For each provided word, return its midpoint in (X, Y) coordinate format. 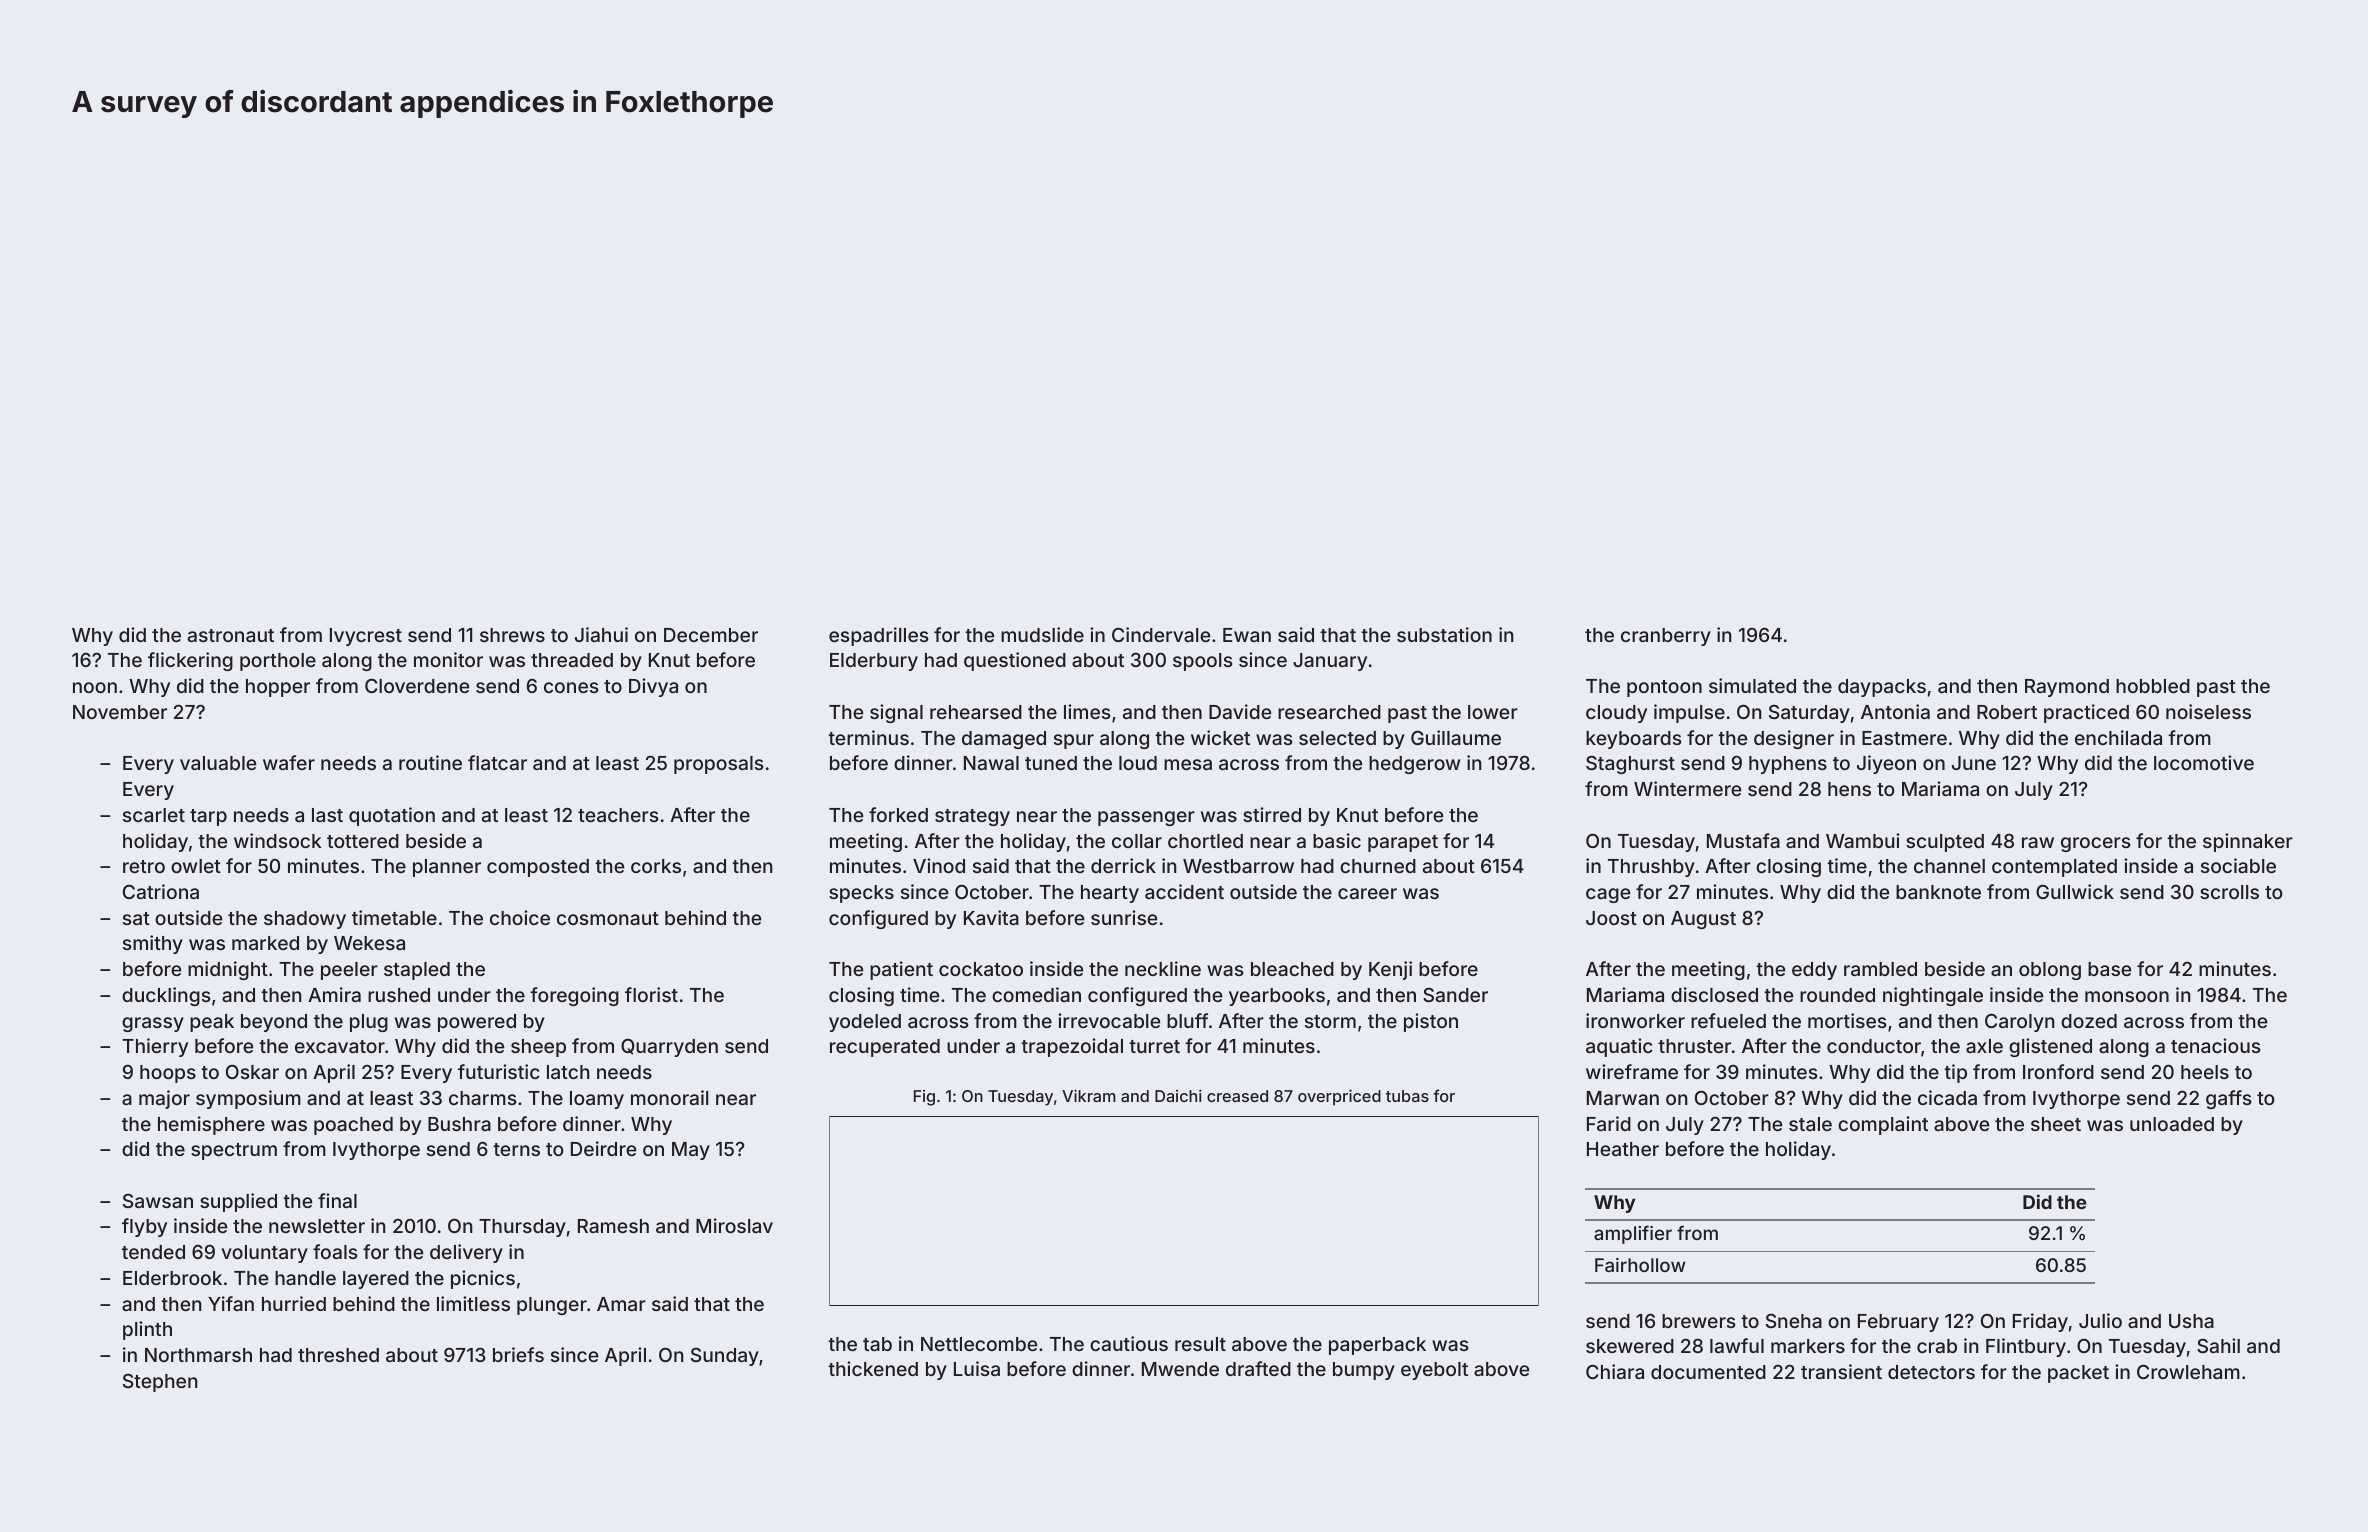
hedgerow (1414, 765)
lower (1493, 712)
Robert (2007, 712)
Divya (653, 687)
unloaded (2172, 1124)
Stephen (160, 1382)
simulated (1752, 685)
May (691, 1151)
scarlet (154, 815)
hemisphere (211, 1125)
